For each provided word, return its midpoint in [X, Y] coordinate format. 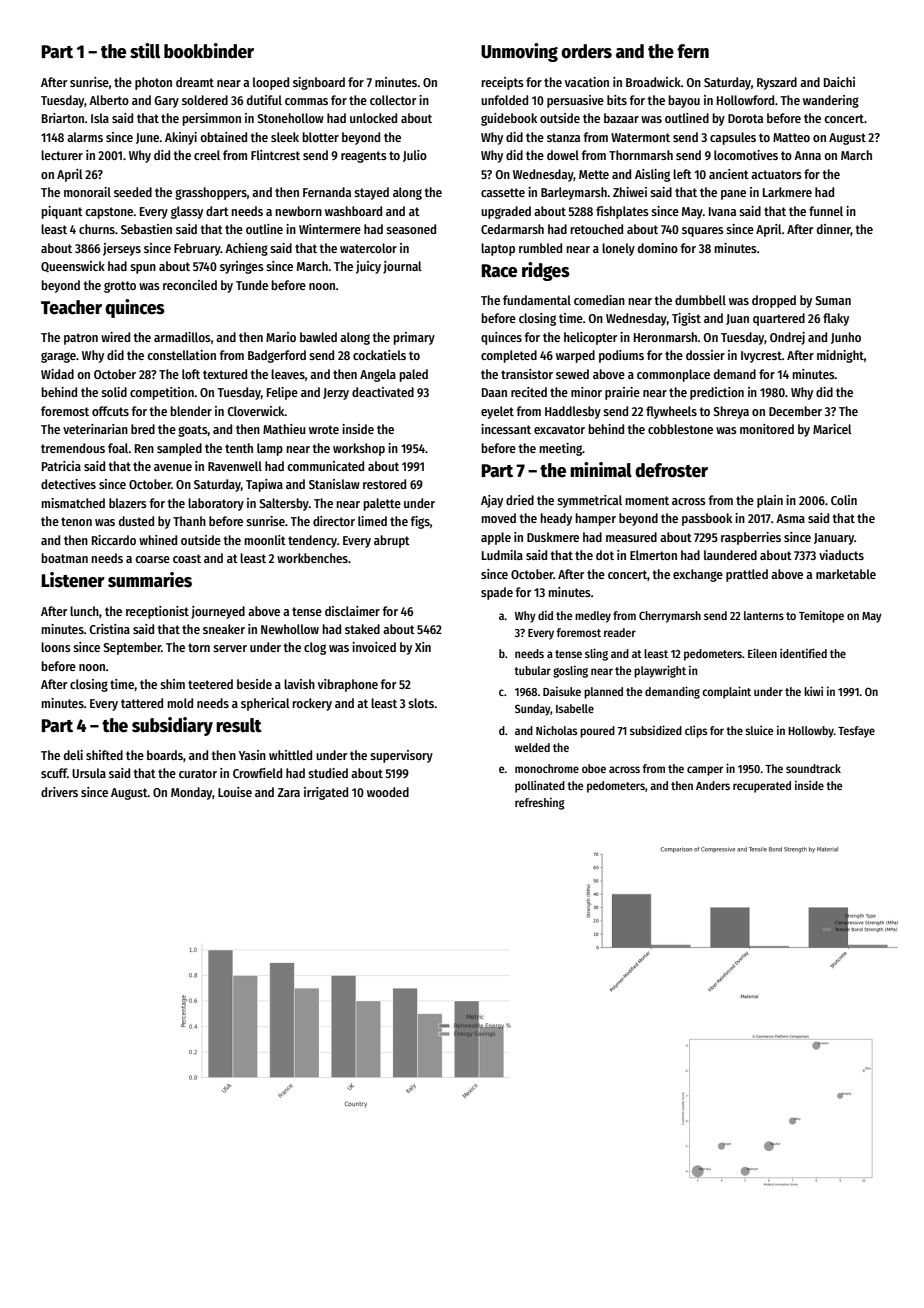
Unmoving [519, 52]
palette [382, 504]
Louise [235, 792]
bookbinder [209, 51]
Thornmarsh [641, 155]
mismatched [73, 503]
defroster [671, 470]
